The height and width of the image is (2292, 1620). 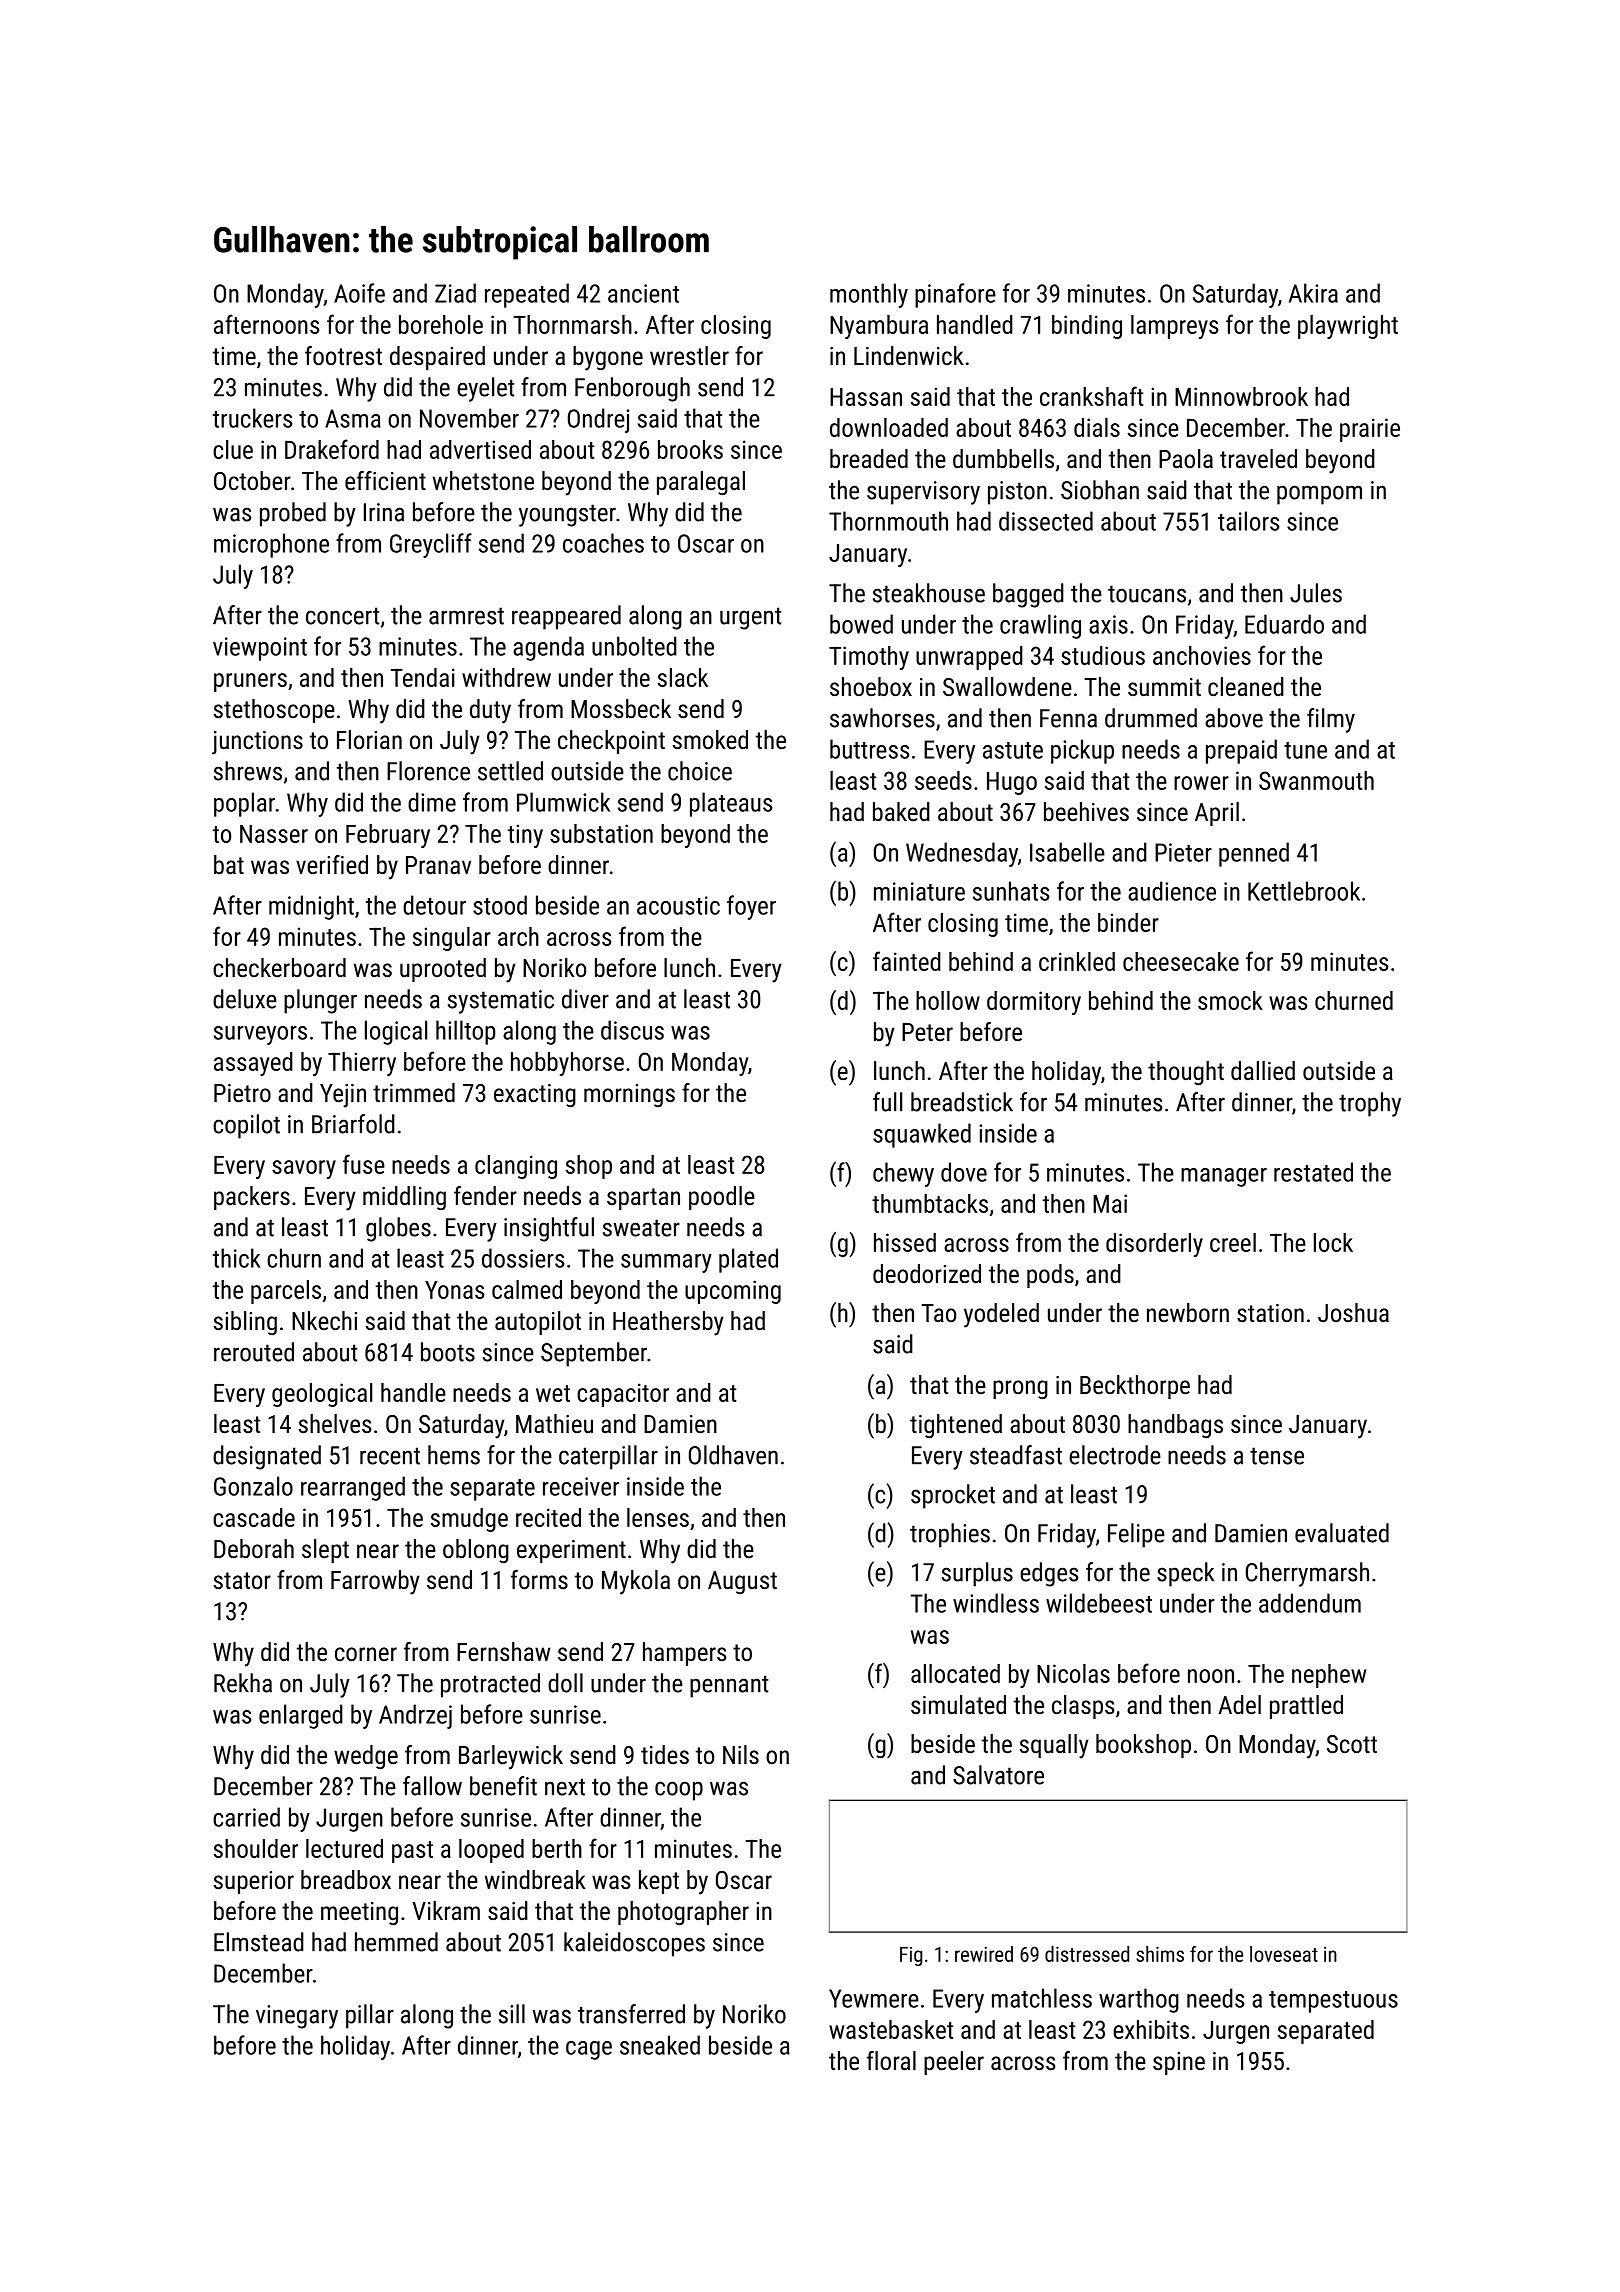 I want to click on rewired, so click(x=984, y=1954).
